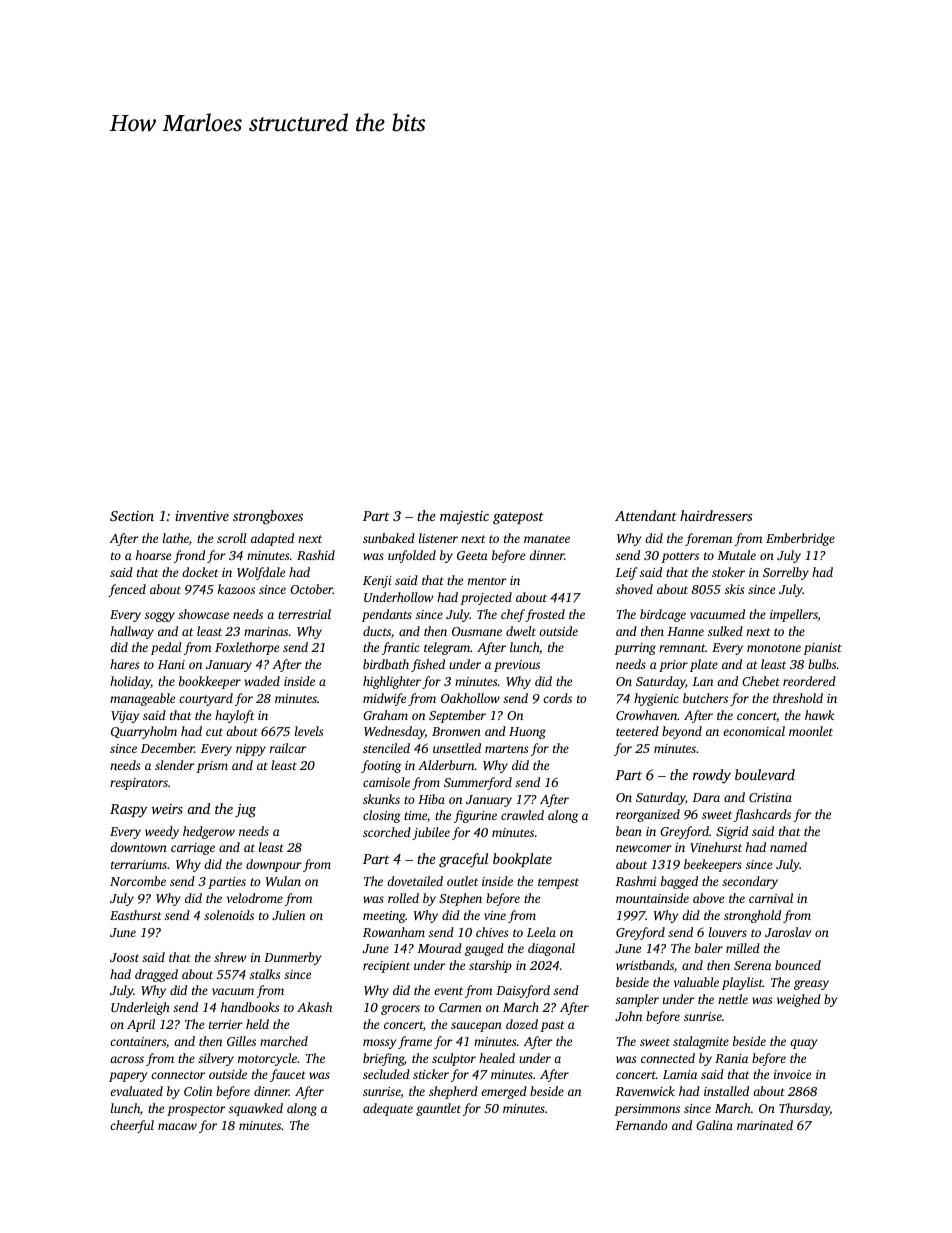  What do you see at coordinates (311, 589) in the screenshot?
I see `October` at bounding box center [311, 589].
